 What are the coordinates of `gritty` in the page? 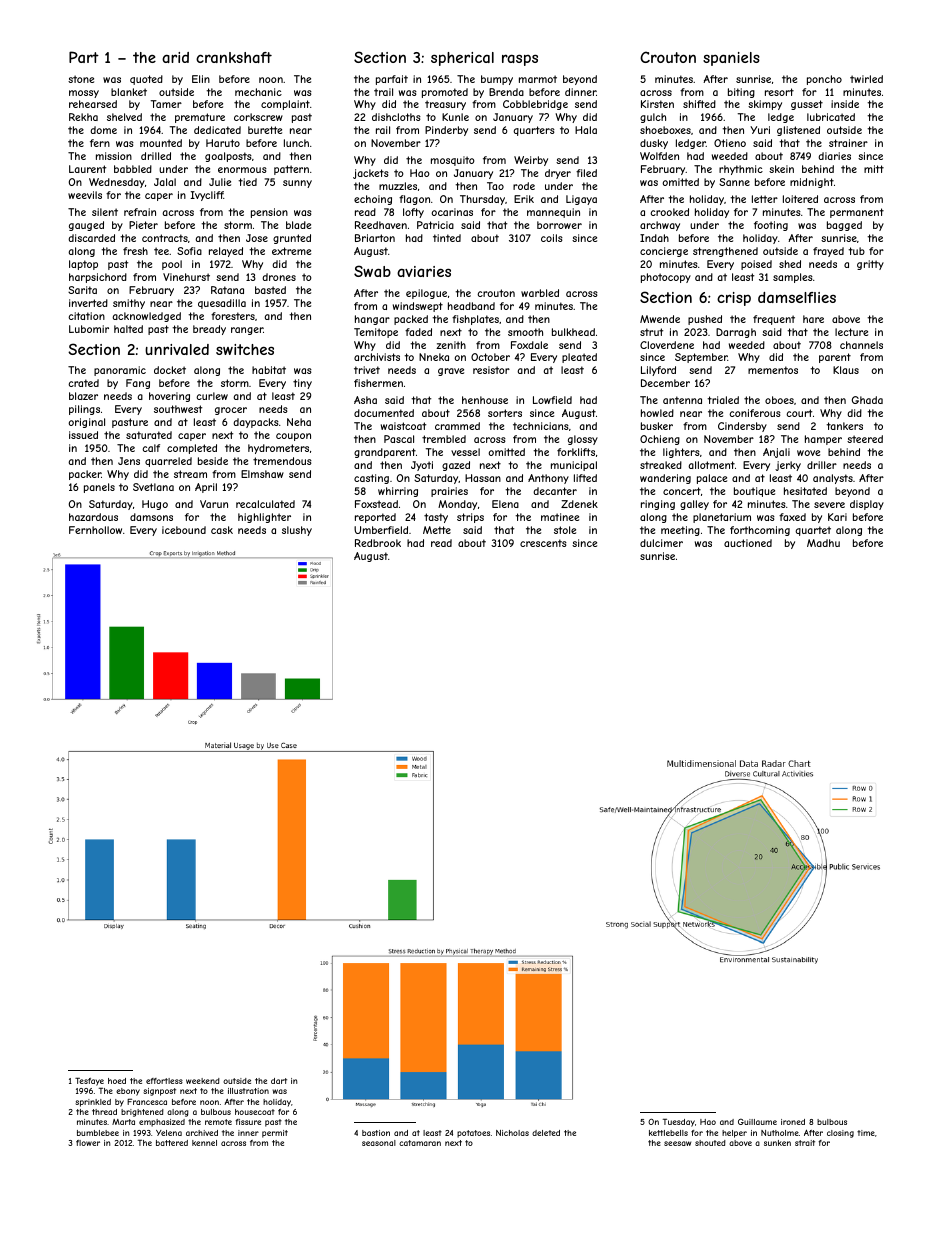 It's located at (870, 265).
